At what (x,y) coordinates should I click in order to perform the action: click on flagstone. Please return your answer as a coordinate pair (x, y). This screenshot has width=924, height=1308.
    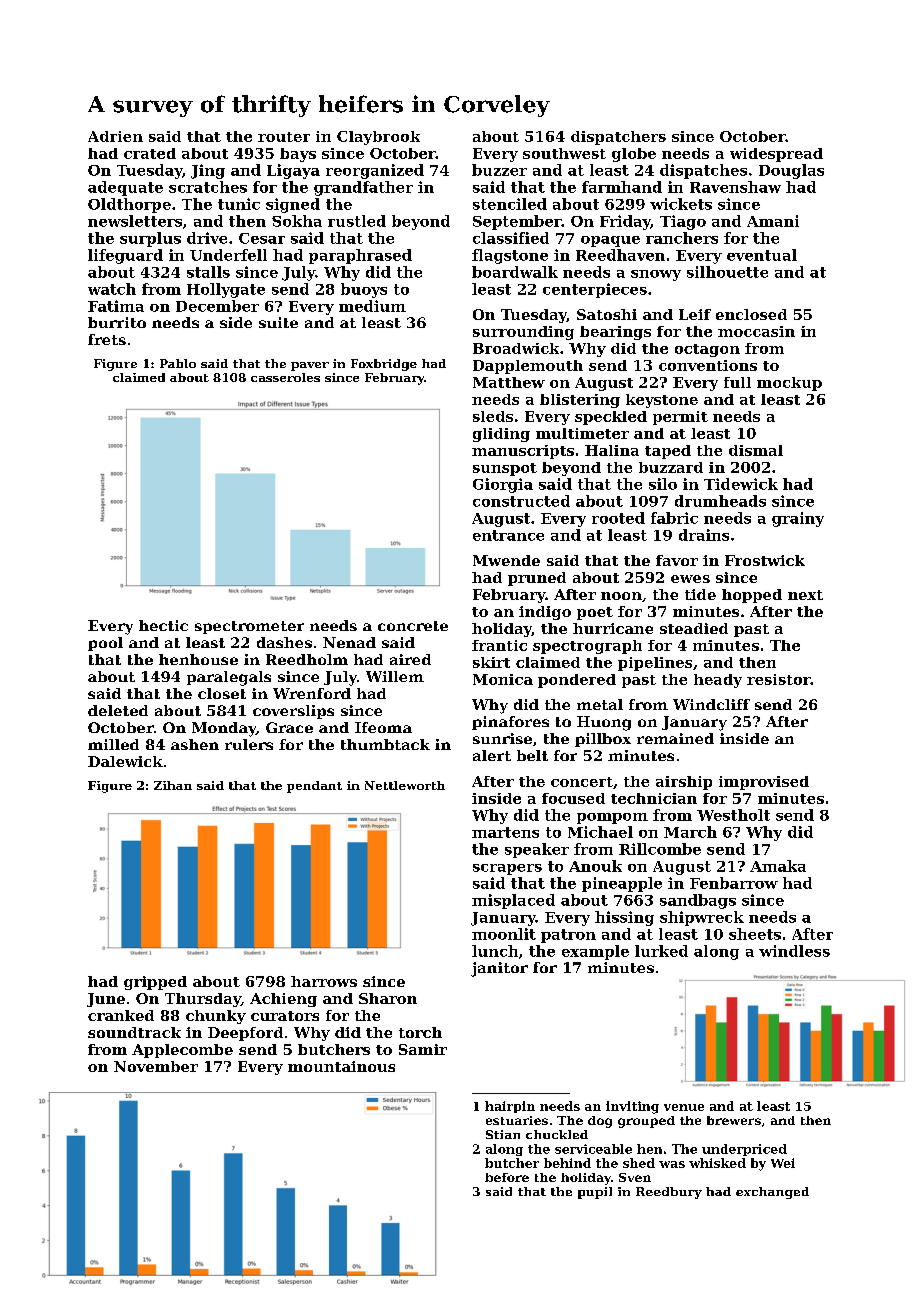
    Looking at the image, I should click on (510, 256).
